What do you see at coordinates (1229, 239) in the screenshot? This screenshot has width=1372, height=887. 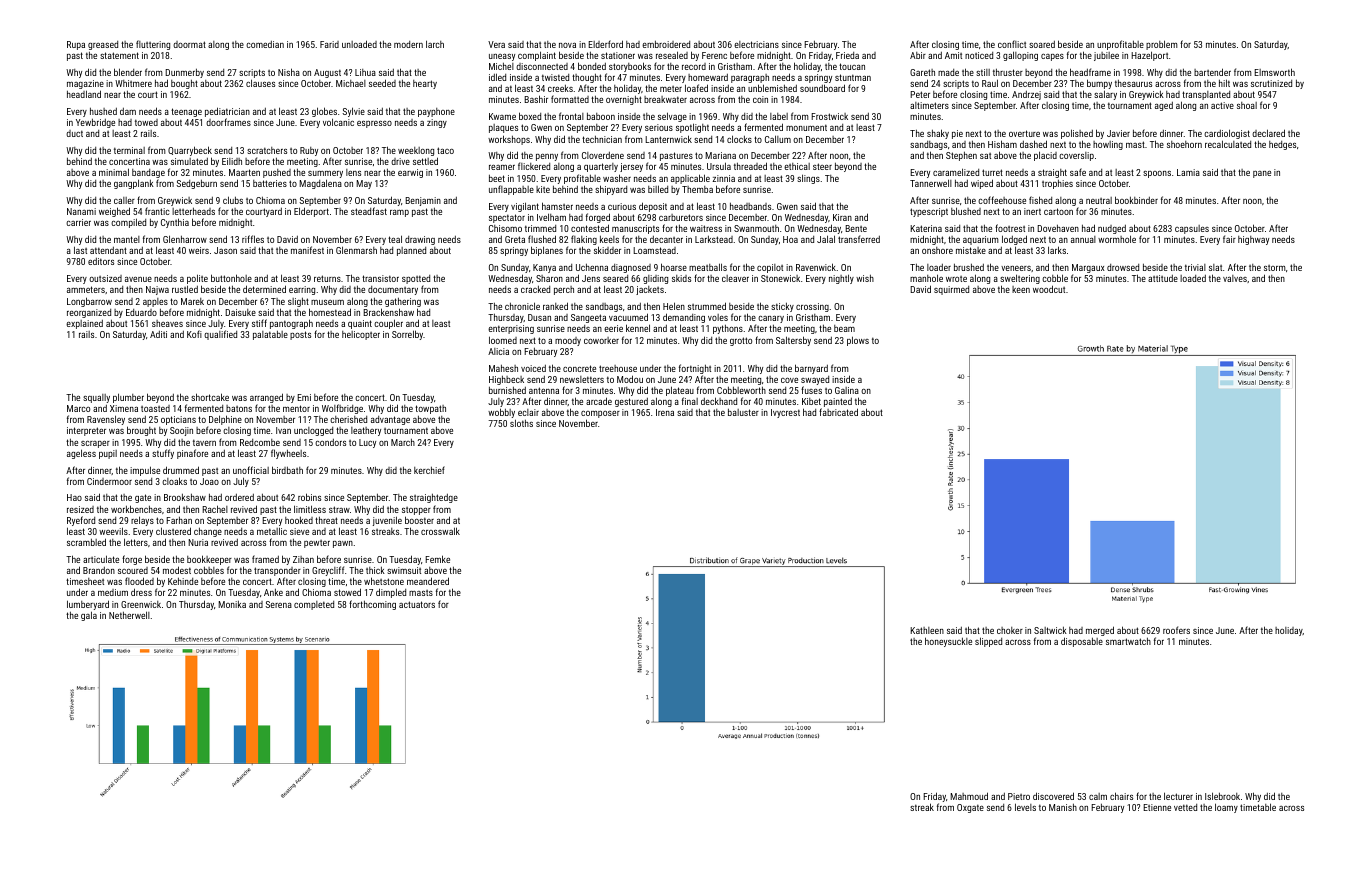 I see `fair` at bounding box center [1229, 239].
